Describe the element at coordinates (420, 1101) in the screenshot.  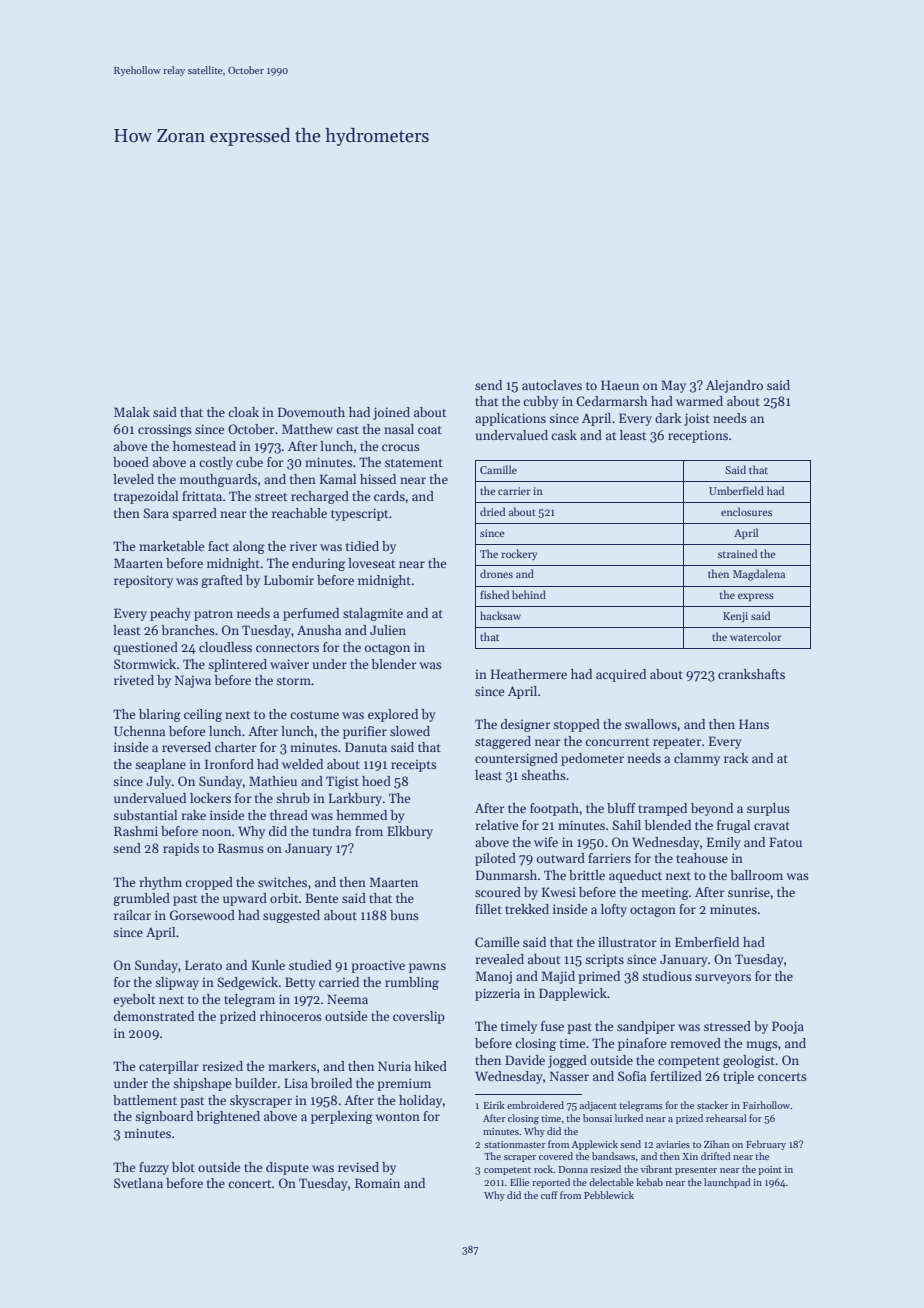
I see `holiday` at that location.
